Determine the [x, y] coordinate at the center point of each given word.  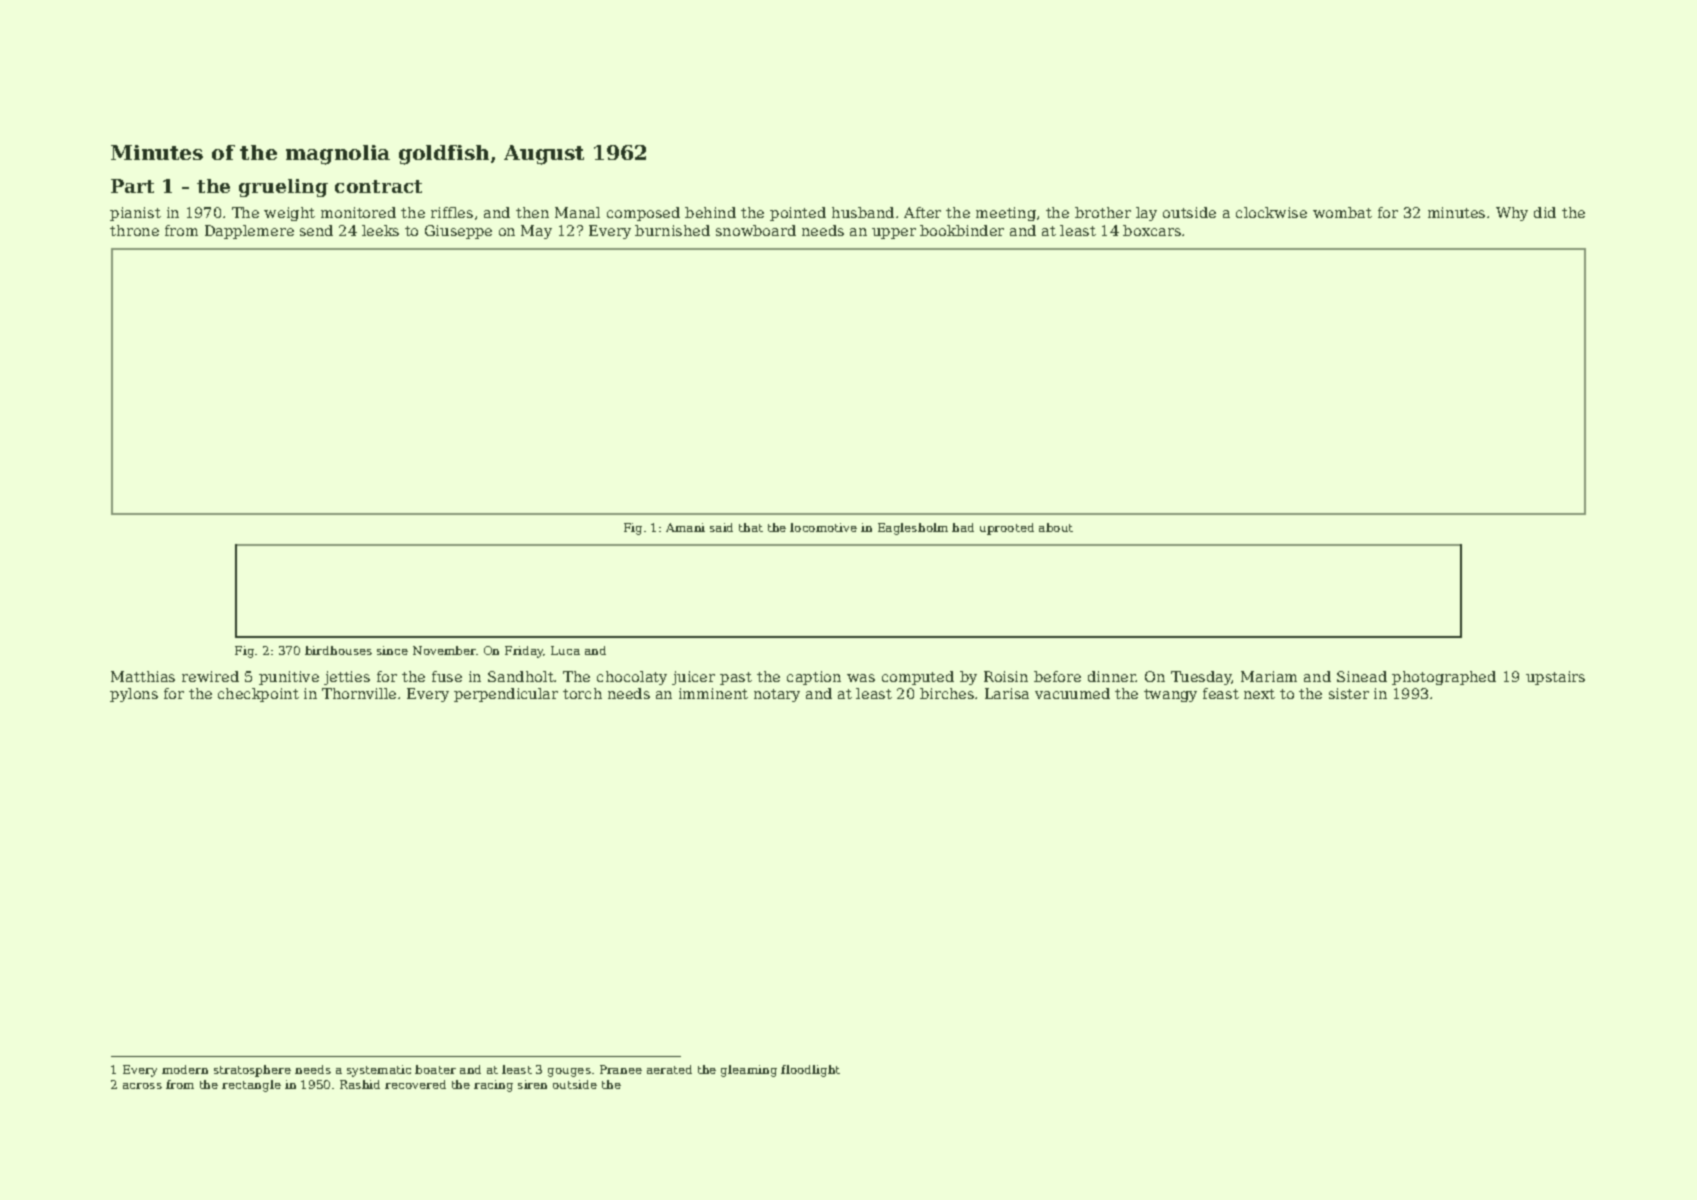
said [721, 527]
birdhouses [338, 650]
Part [132, 186]
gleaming [749, 1071]
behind [710, 212]
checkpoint [258, 695]
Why [1512, 214]
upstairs [1555, 678]
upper [894, 233]
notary [777, 695]
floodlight [810, 1071]
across [142, 1086]
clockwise [1271, 212]
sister [1349, 693]
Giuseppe [458, 232]
